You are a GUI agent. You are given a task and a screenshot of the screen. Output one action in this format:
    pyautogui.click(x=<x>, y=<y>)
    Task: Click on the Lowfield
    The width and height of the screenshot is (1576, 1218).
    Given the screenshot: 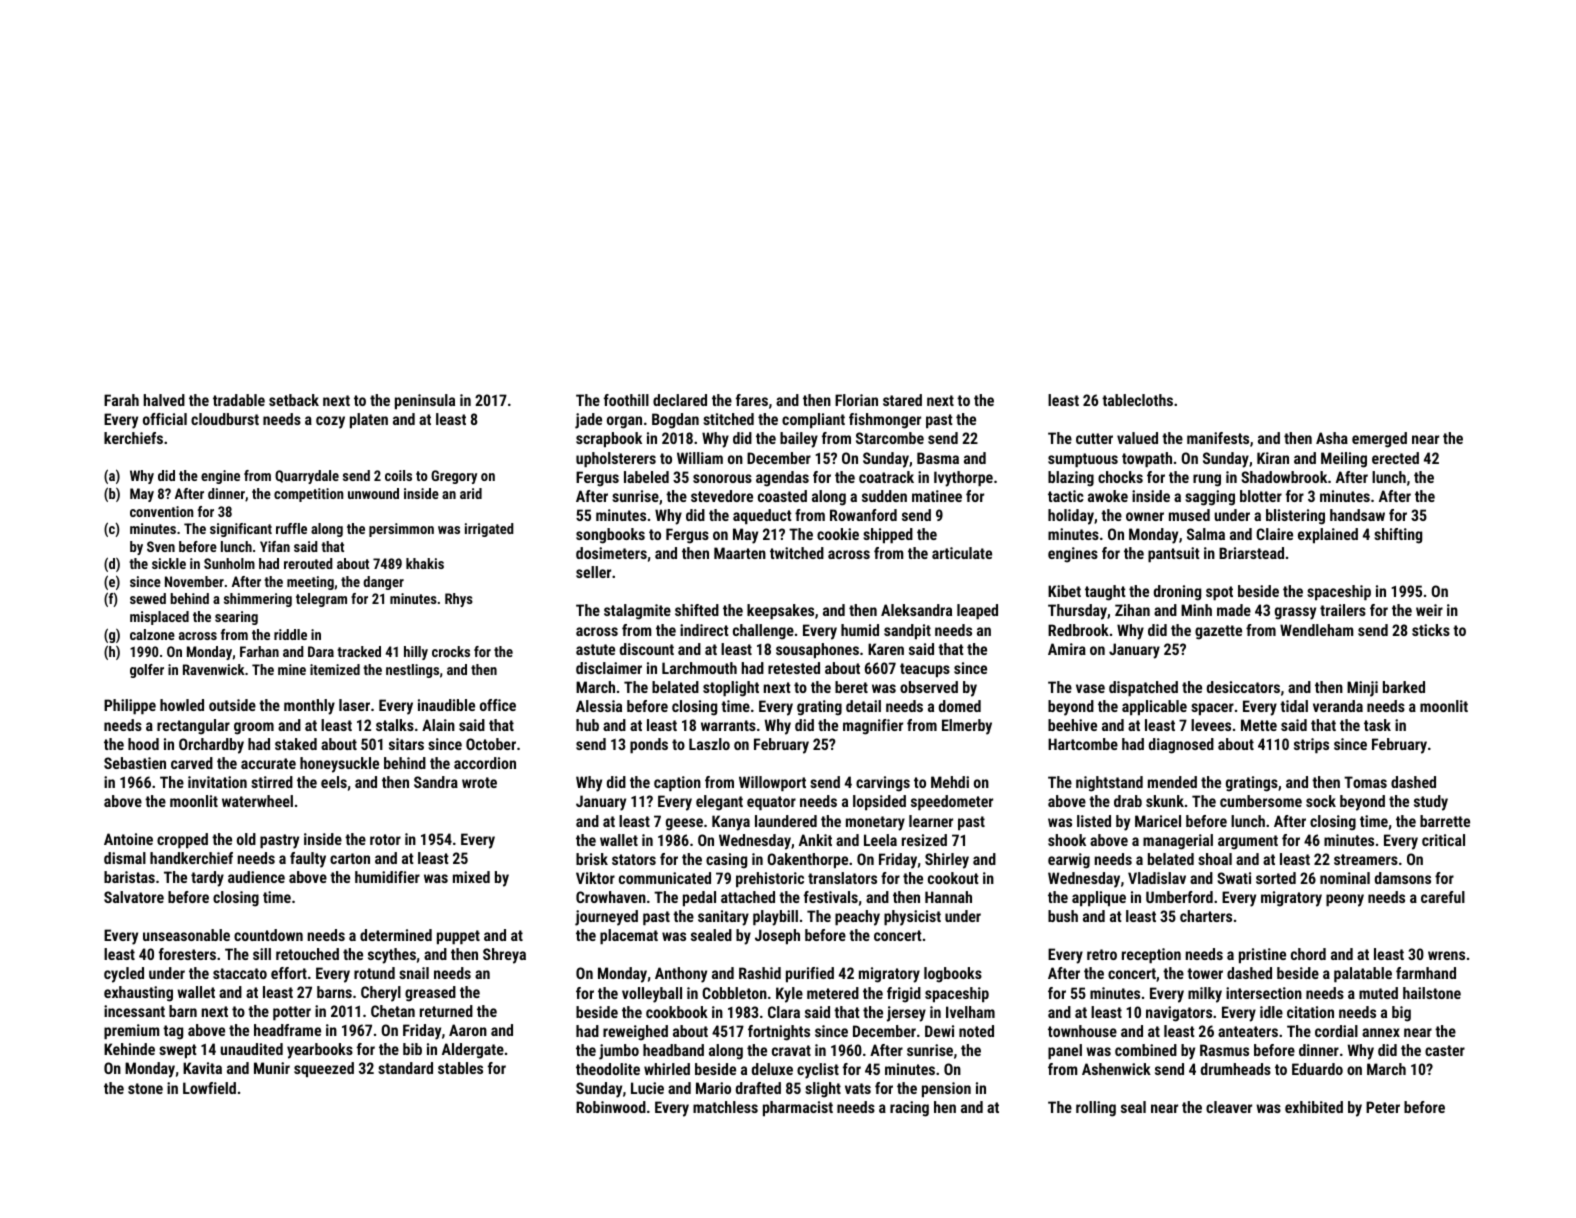 What is the action you would take?
    pyautogui.click(x=209, y=1088)
